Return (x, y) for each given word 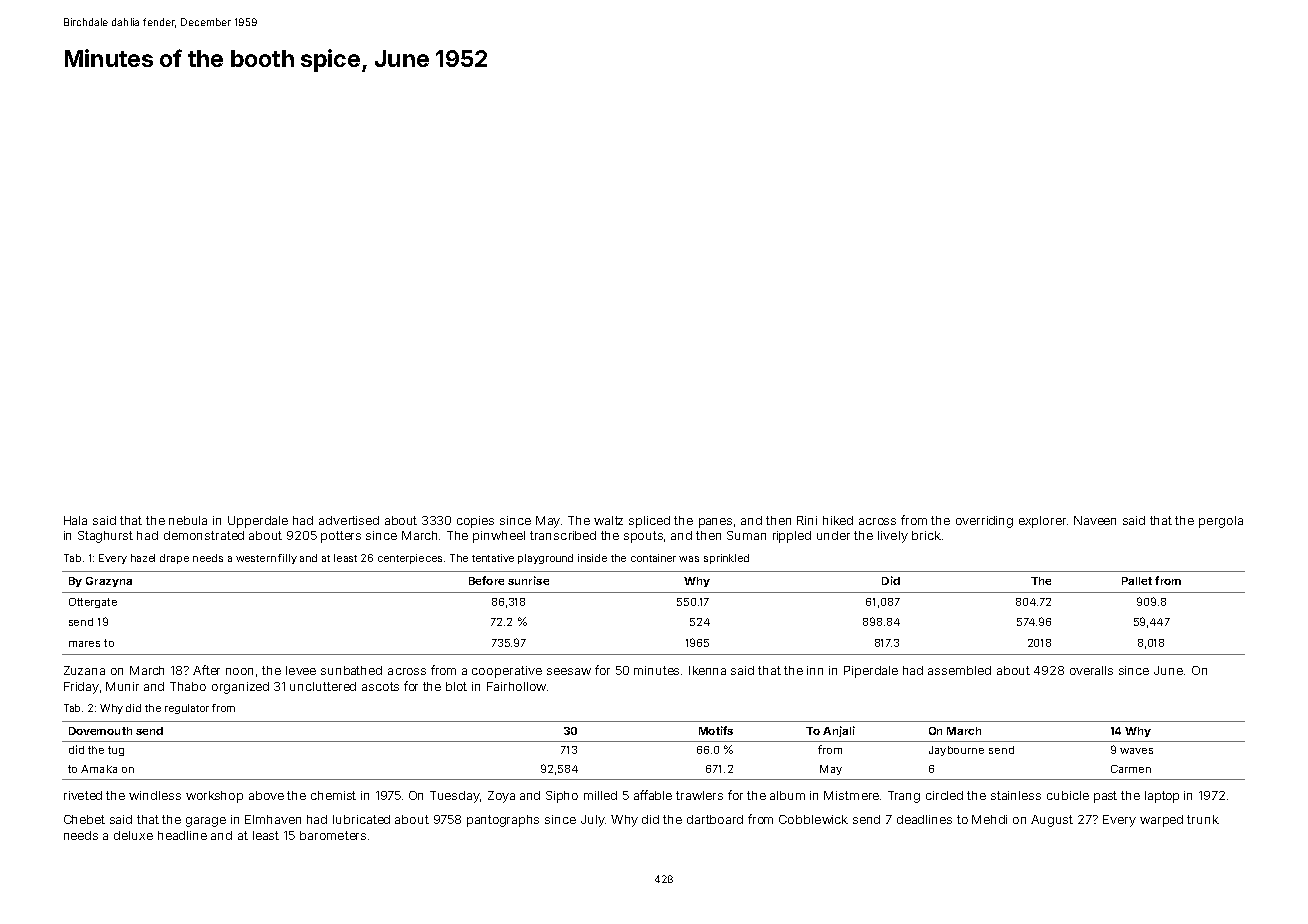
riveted (83, 795)
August (1052, 821)
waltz (608, 520)
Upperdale (258, 522)
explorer (1042, 522)
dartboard (715, 819)
